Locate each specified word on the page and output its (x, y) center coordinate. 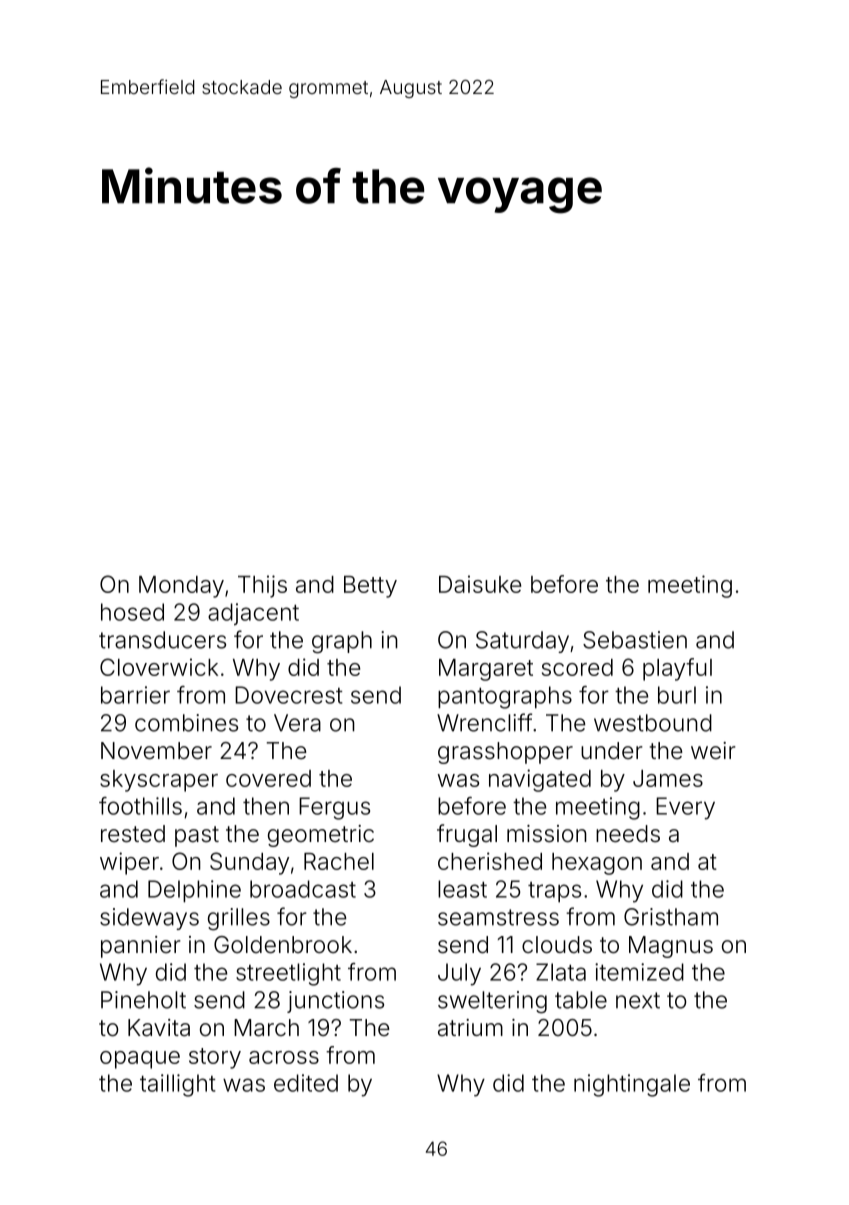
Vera (297, 723)
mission (547, 834)
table (581, 1000)
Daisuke (480, 584)
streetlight (288, 974)
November (156, 751)
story (215, 1058)
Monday (181, 587)
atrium (470, 1028)
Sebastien (635, 640)
